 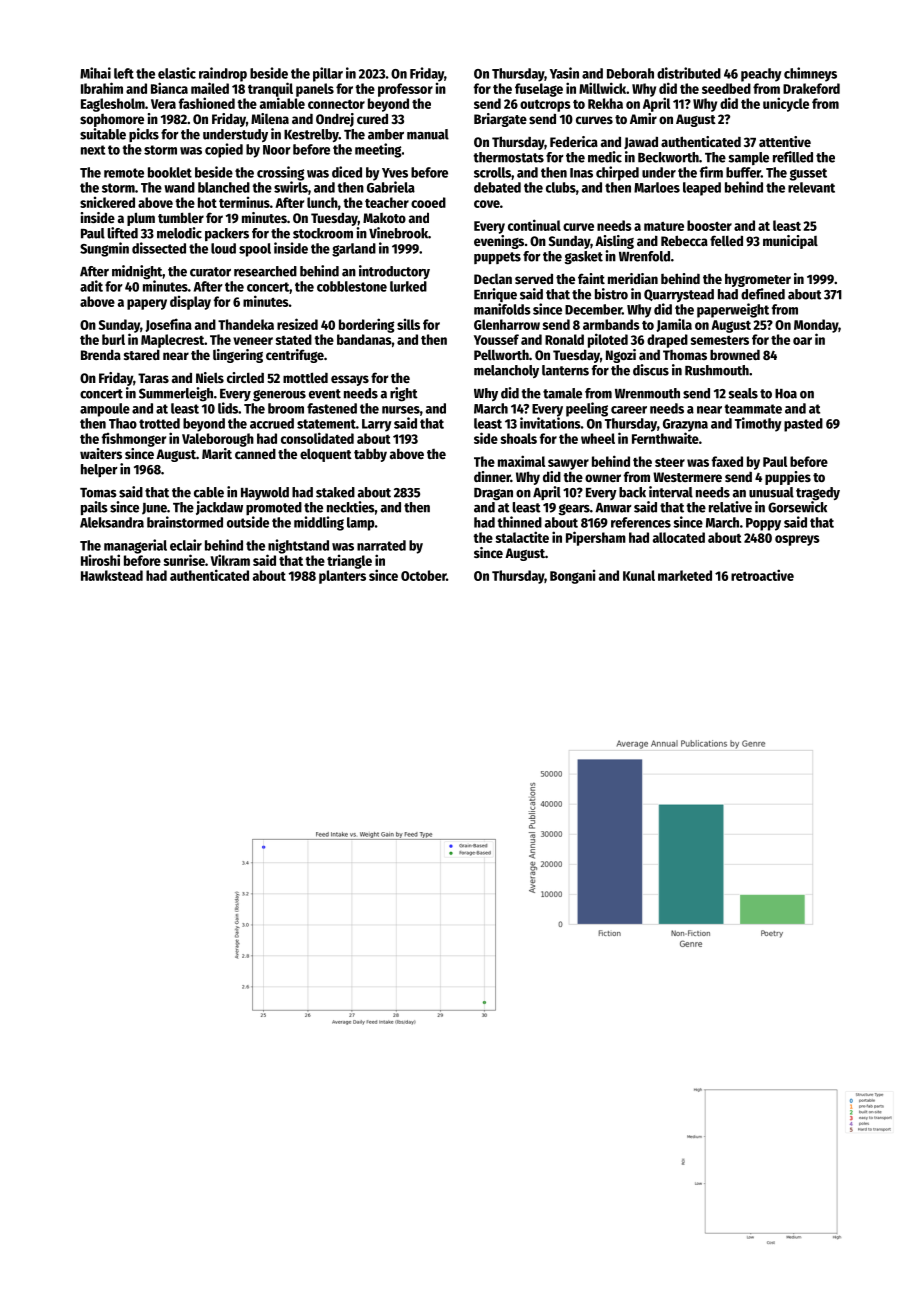 I want to click on Yasin, so click(x=564, y=73).
